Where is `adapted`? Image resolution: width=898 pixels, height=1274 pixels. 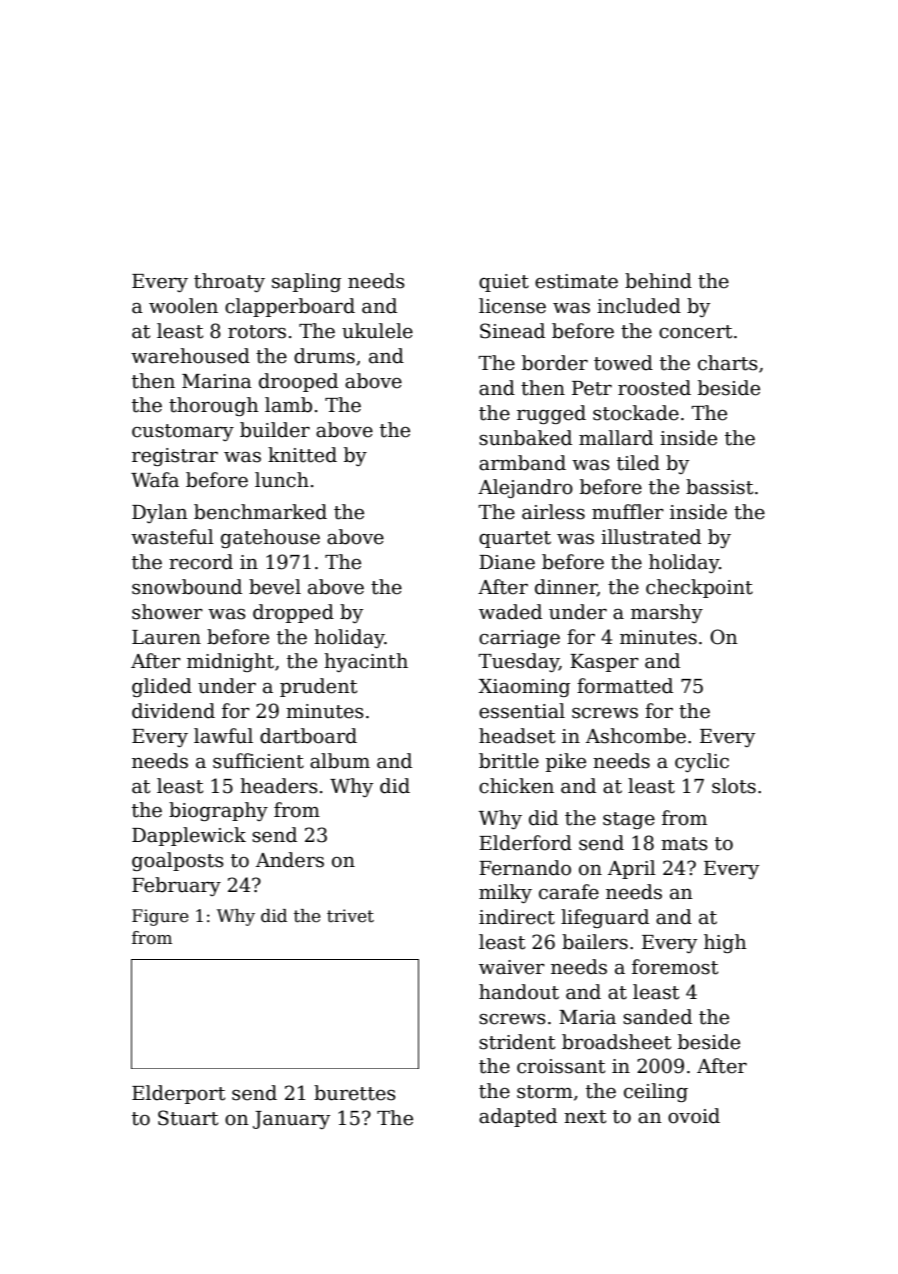
adapted is located at coordinates (518, 1117).
